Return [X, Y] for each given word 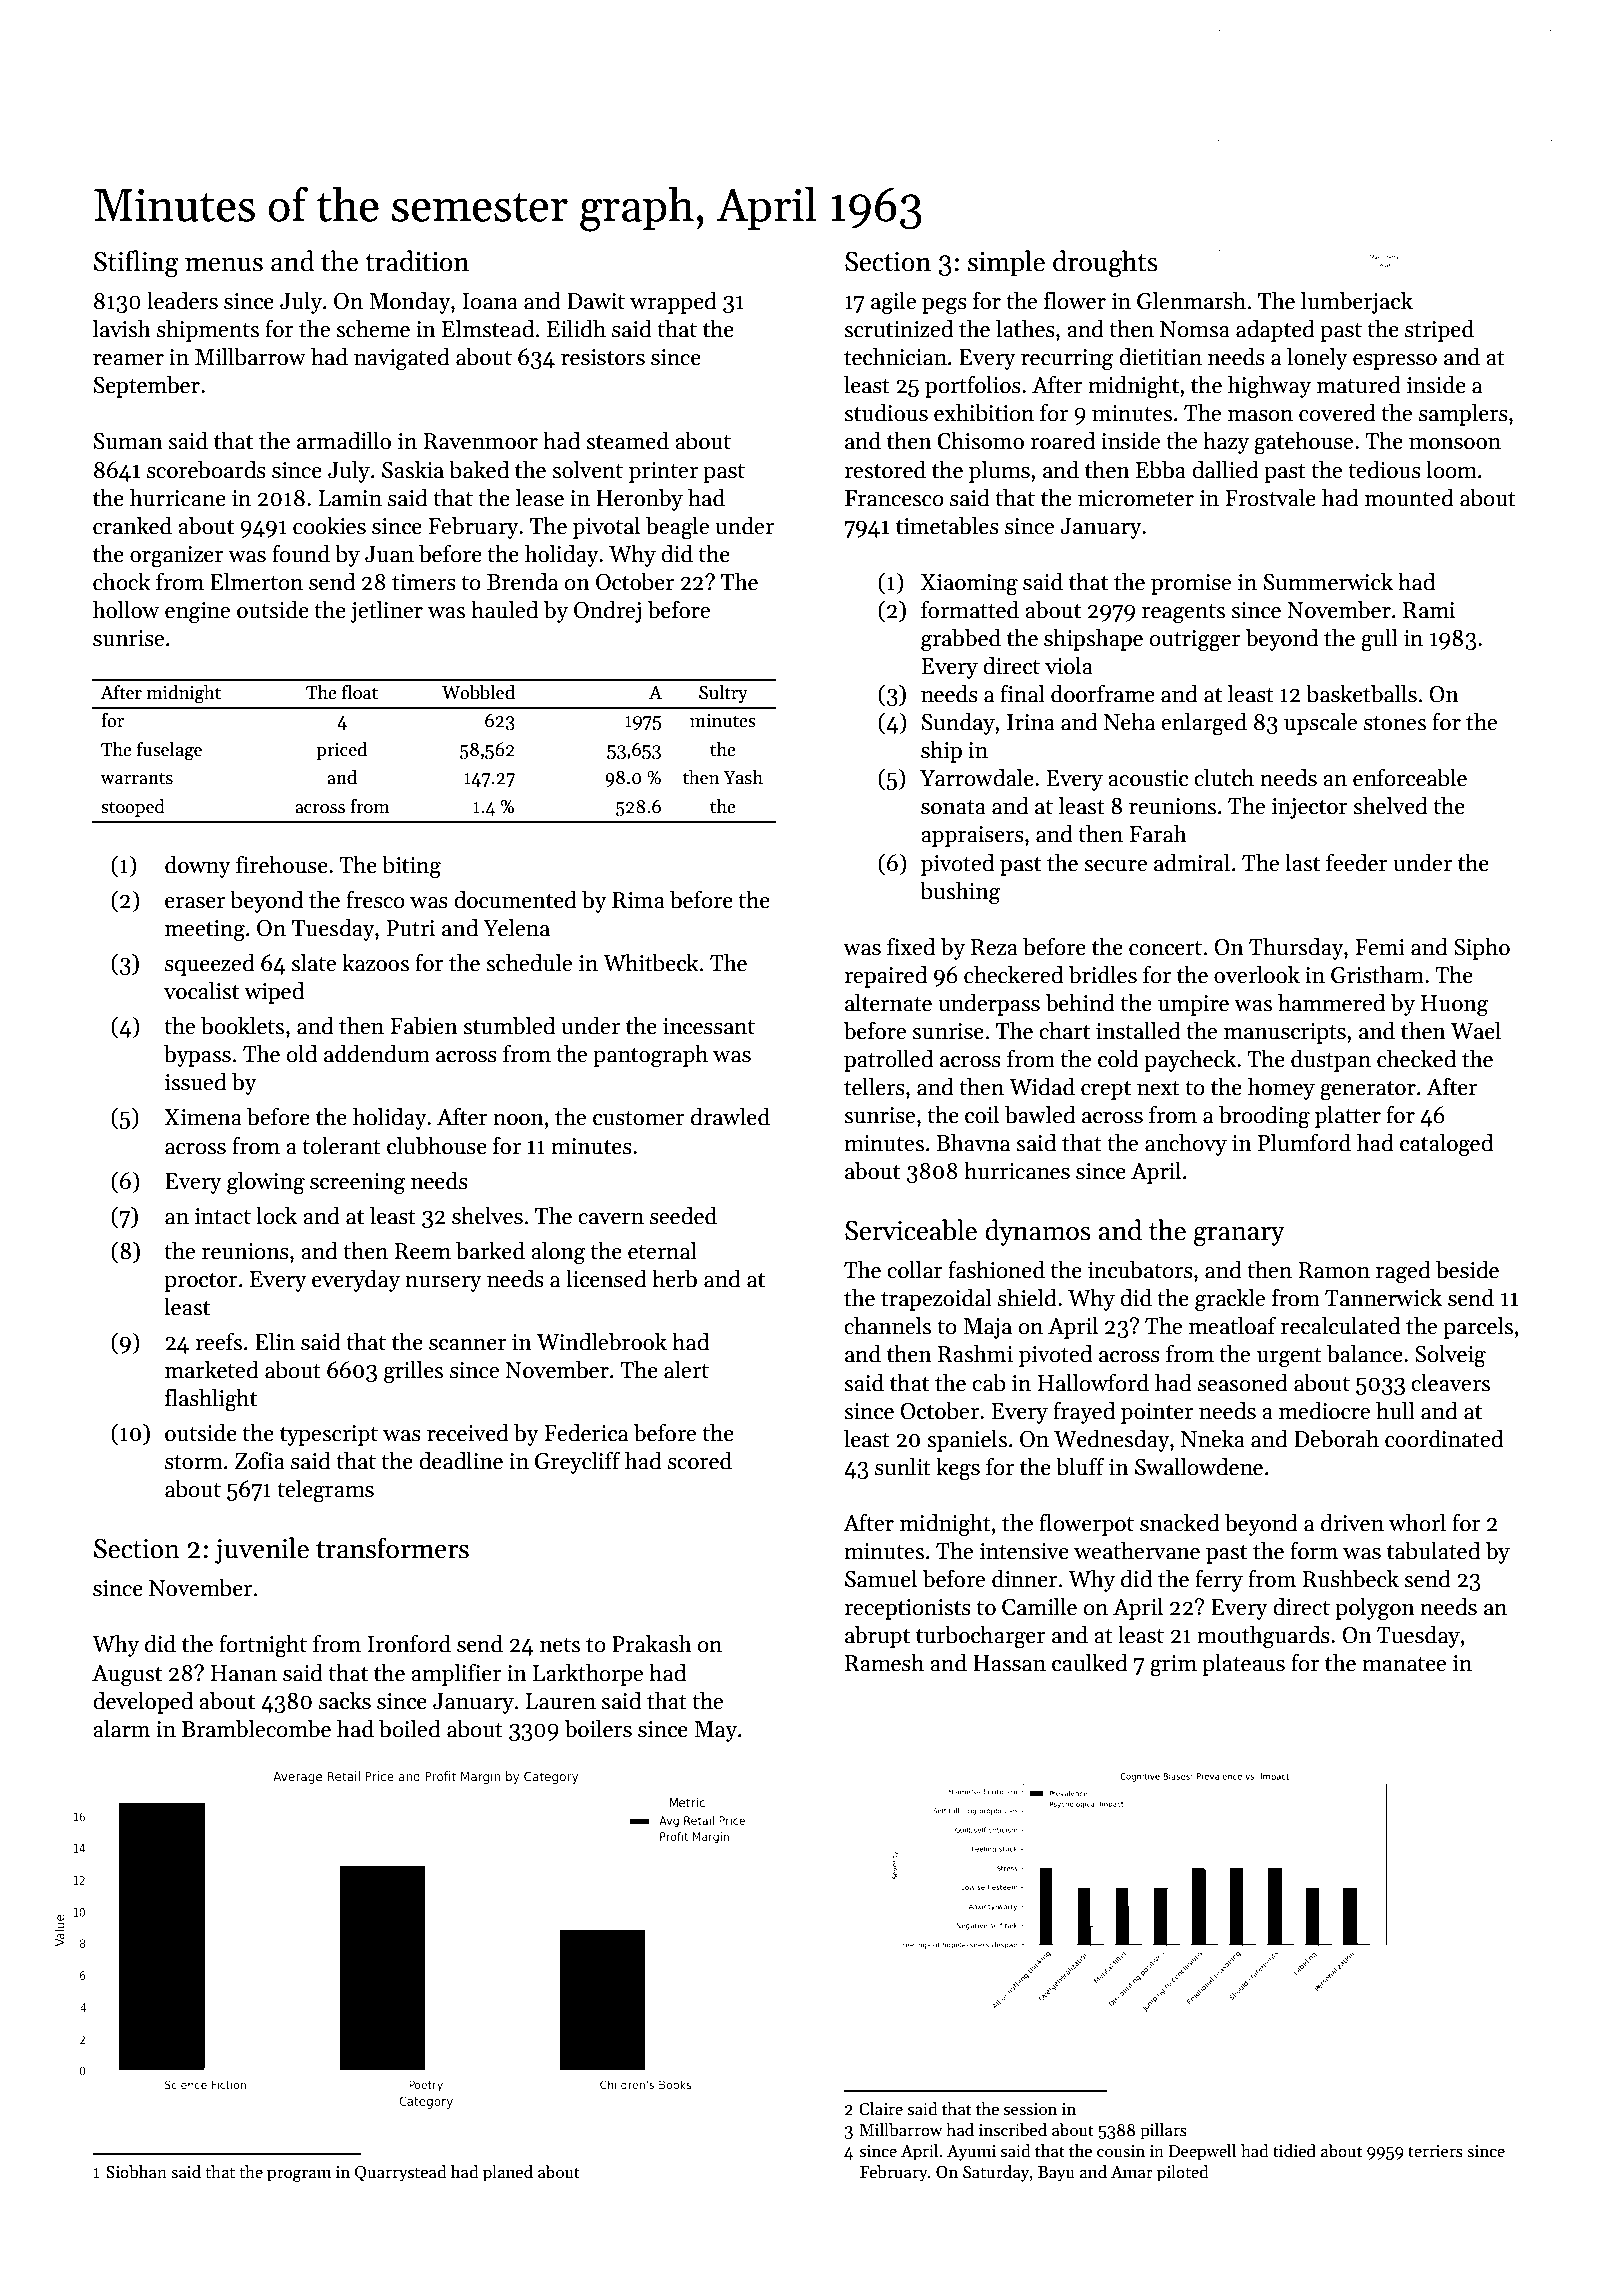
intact [223, 1216]
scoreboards [206, 470]
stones [1395, 723]
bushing [960, 893]
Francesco [894, 498]
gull [1379, 640]
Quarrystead [401, 2173]
